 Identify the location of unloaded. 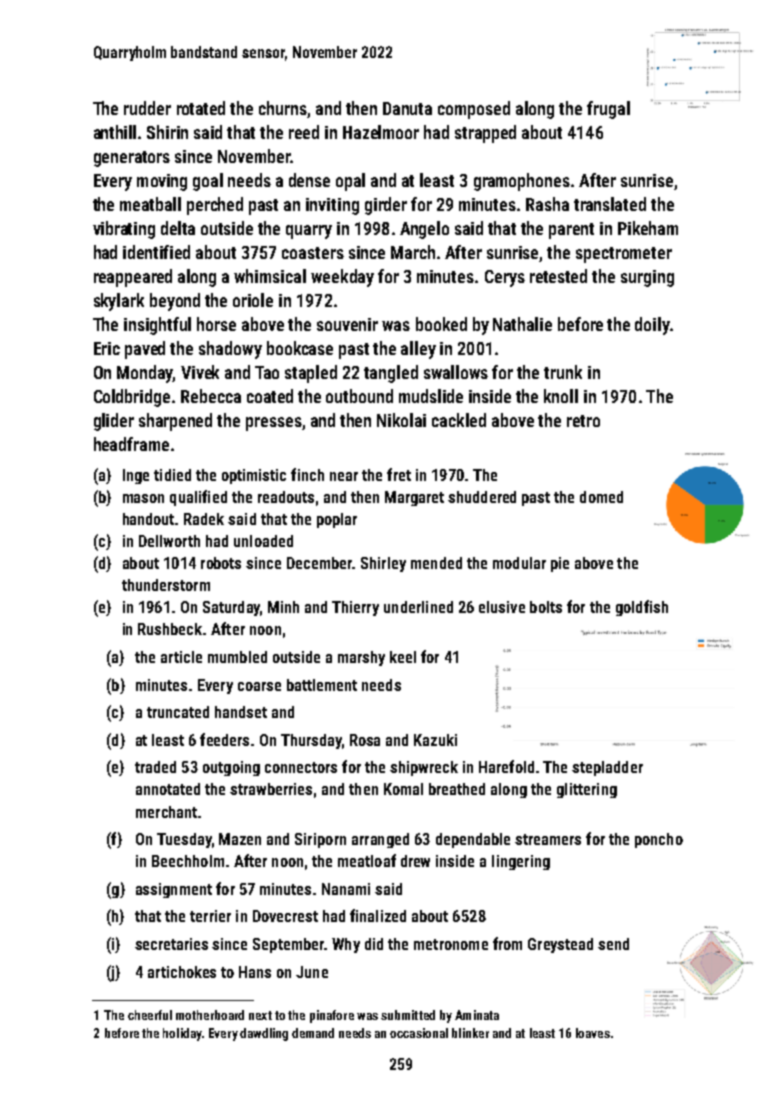
(263, 541).
